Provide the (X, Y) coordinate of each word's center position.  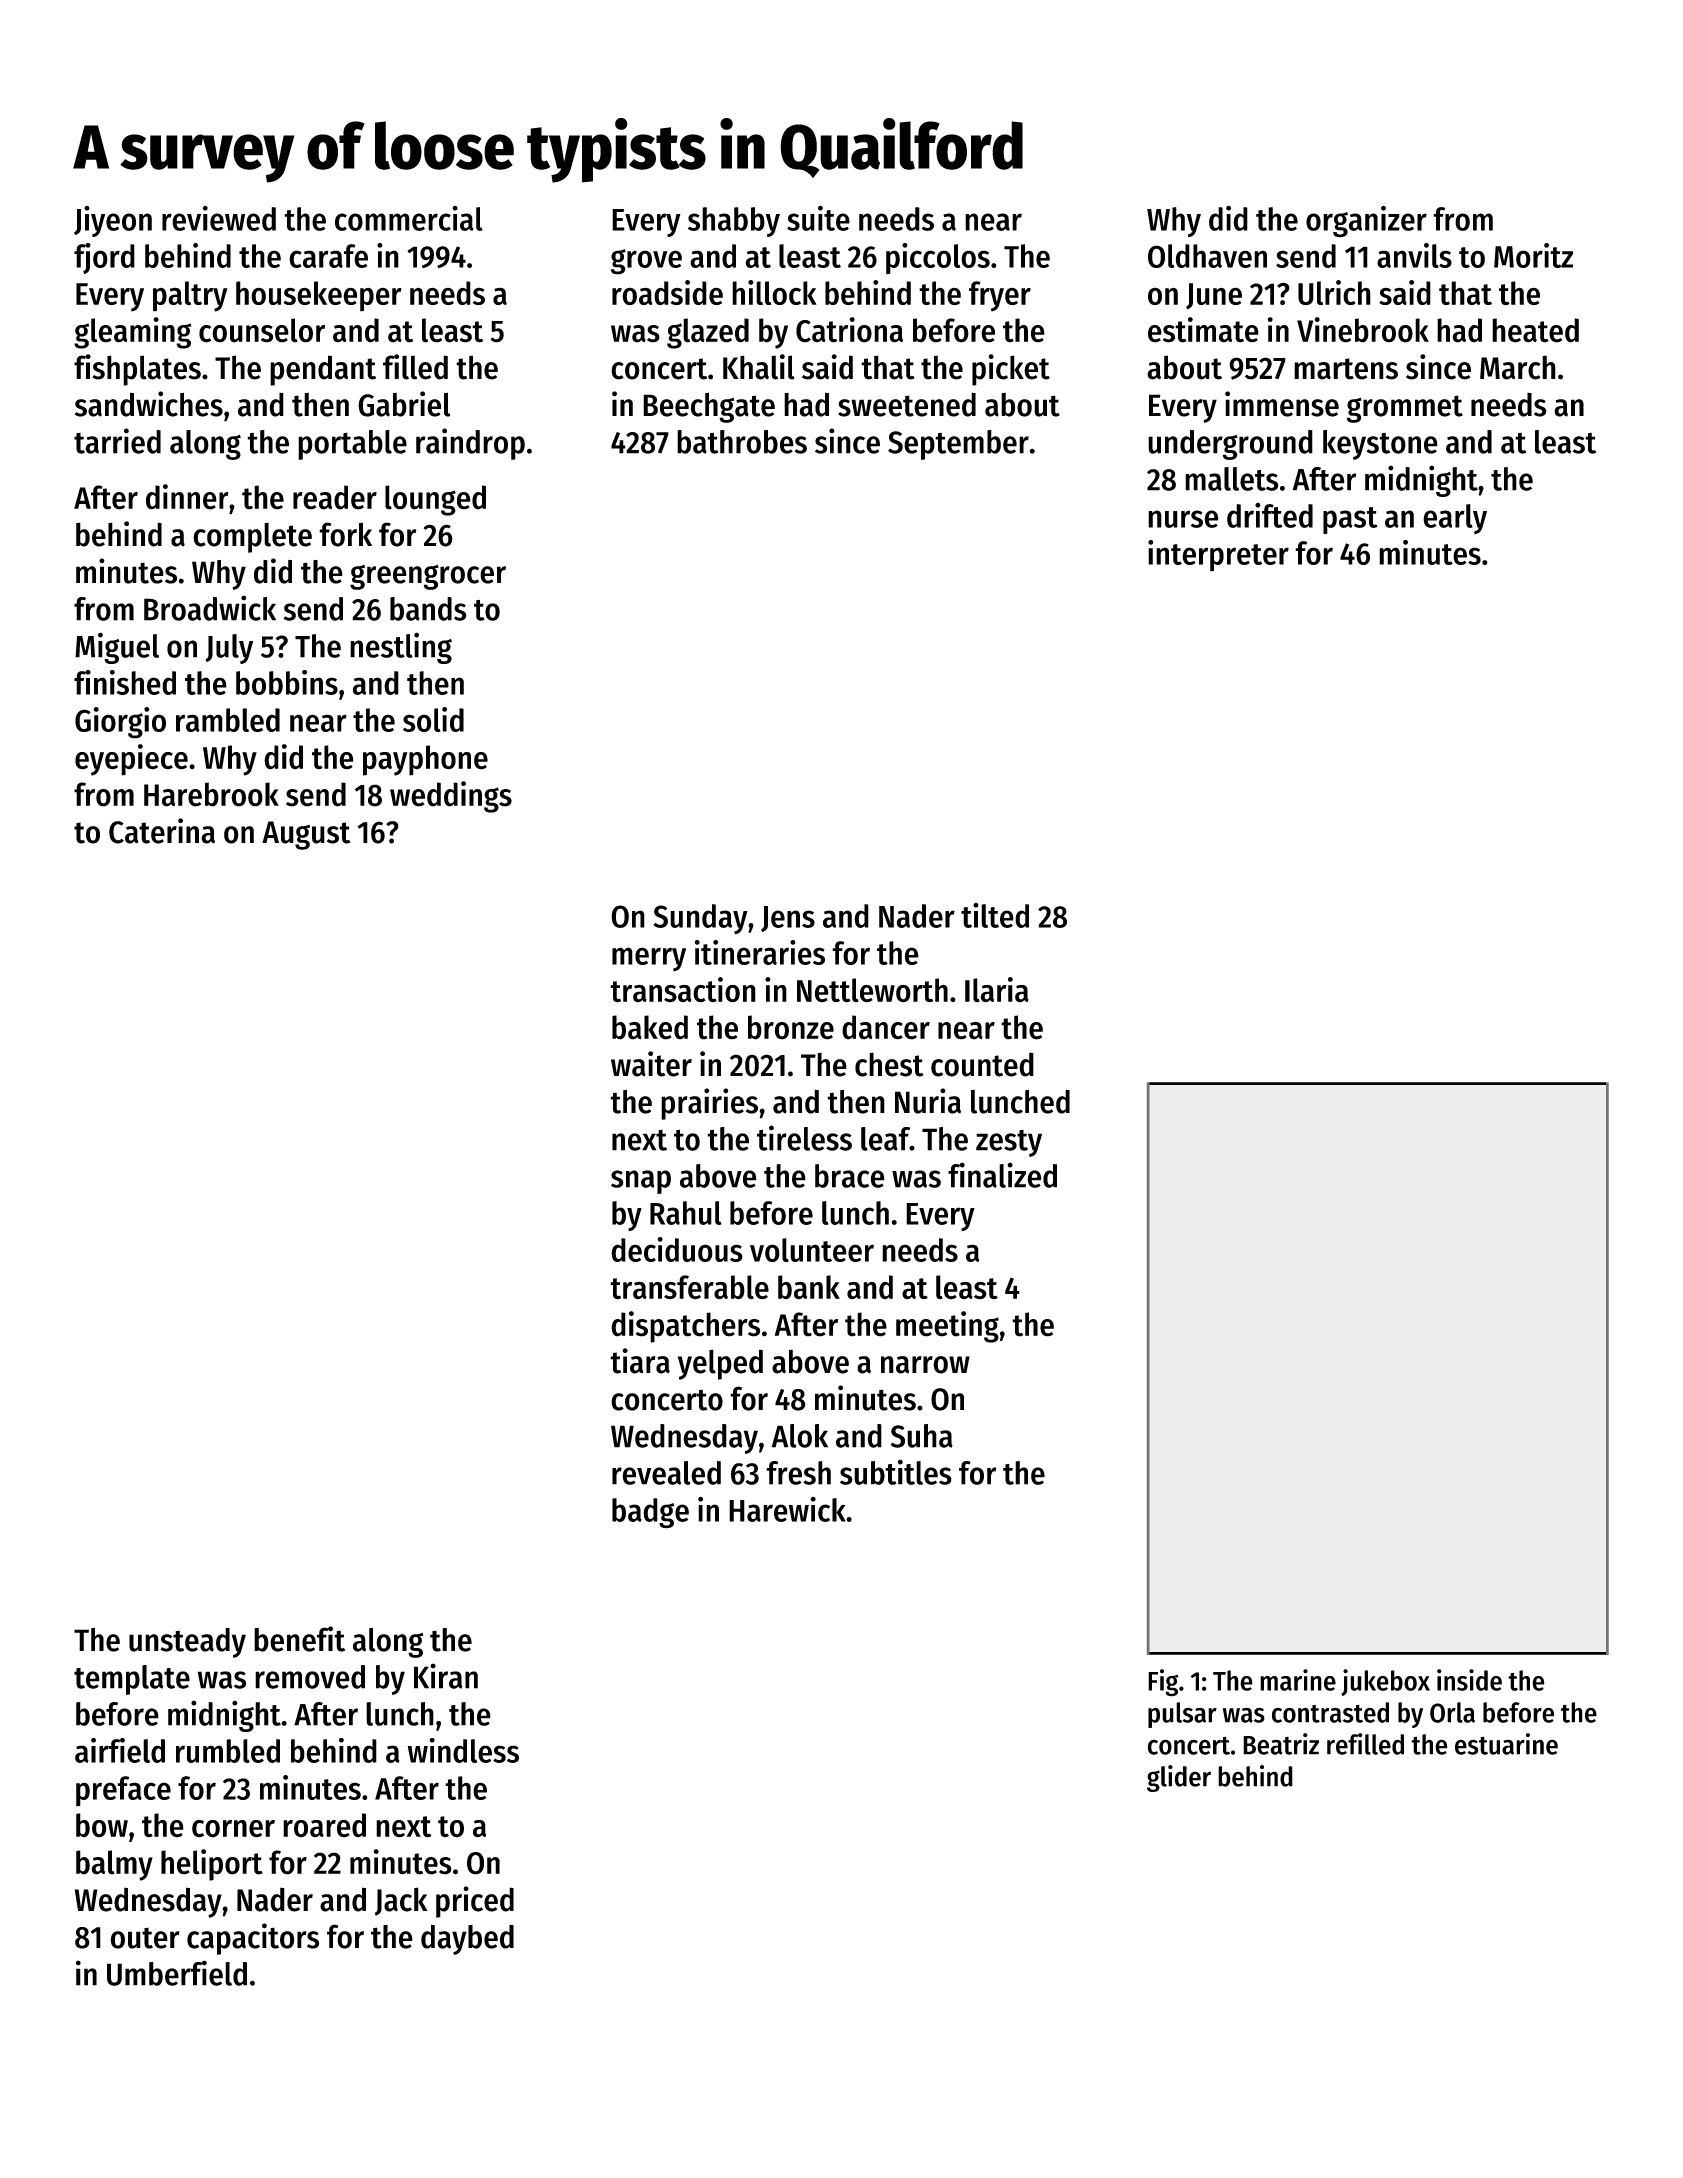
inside (1469, 1680)
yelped (720, 1364)
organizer (1366, 221)
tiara (640, 1361)
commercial (409, 218)
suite (818, 218)
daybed (467, 1939)
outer (145, 1938)
